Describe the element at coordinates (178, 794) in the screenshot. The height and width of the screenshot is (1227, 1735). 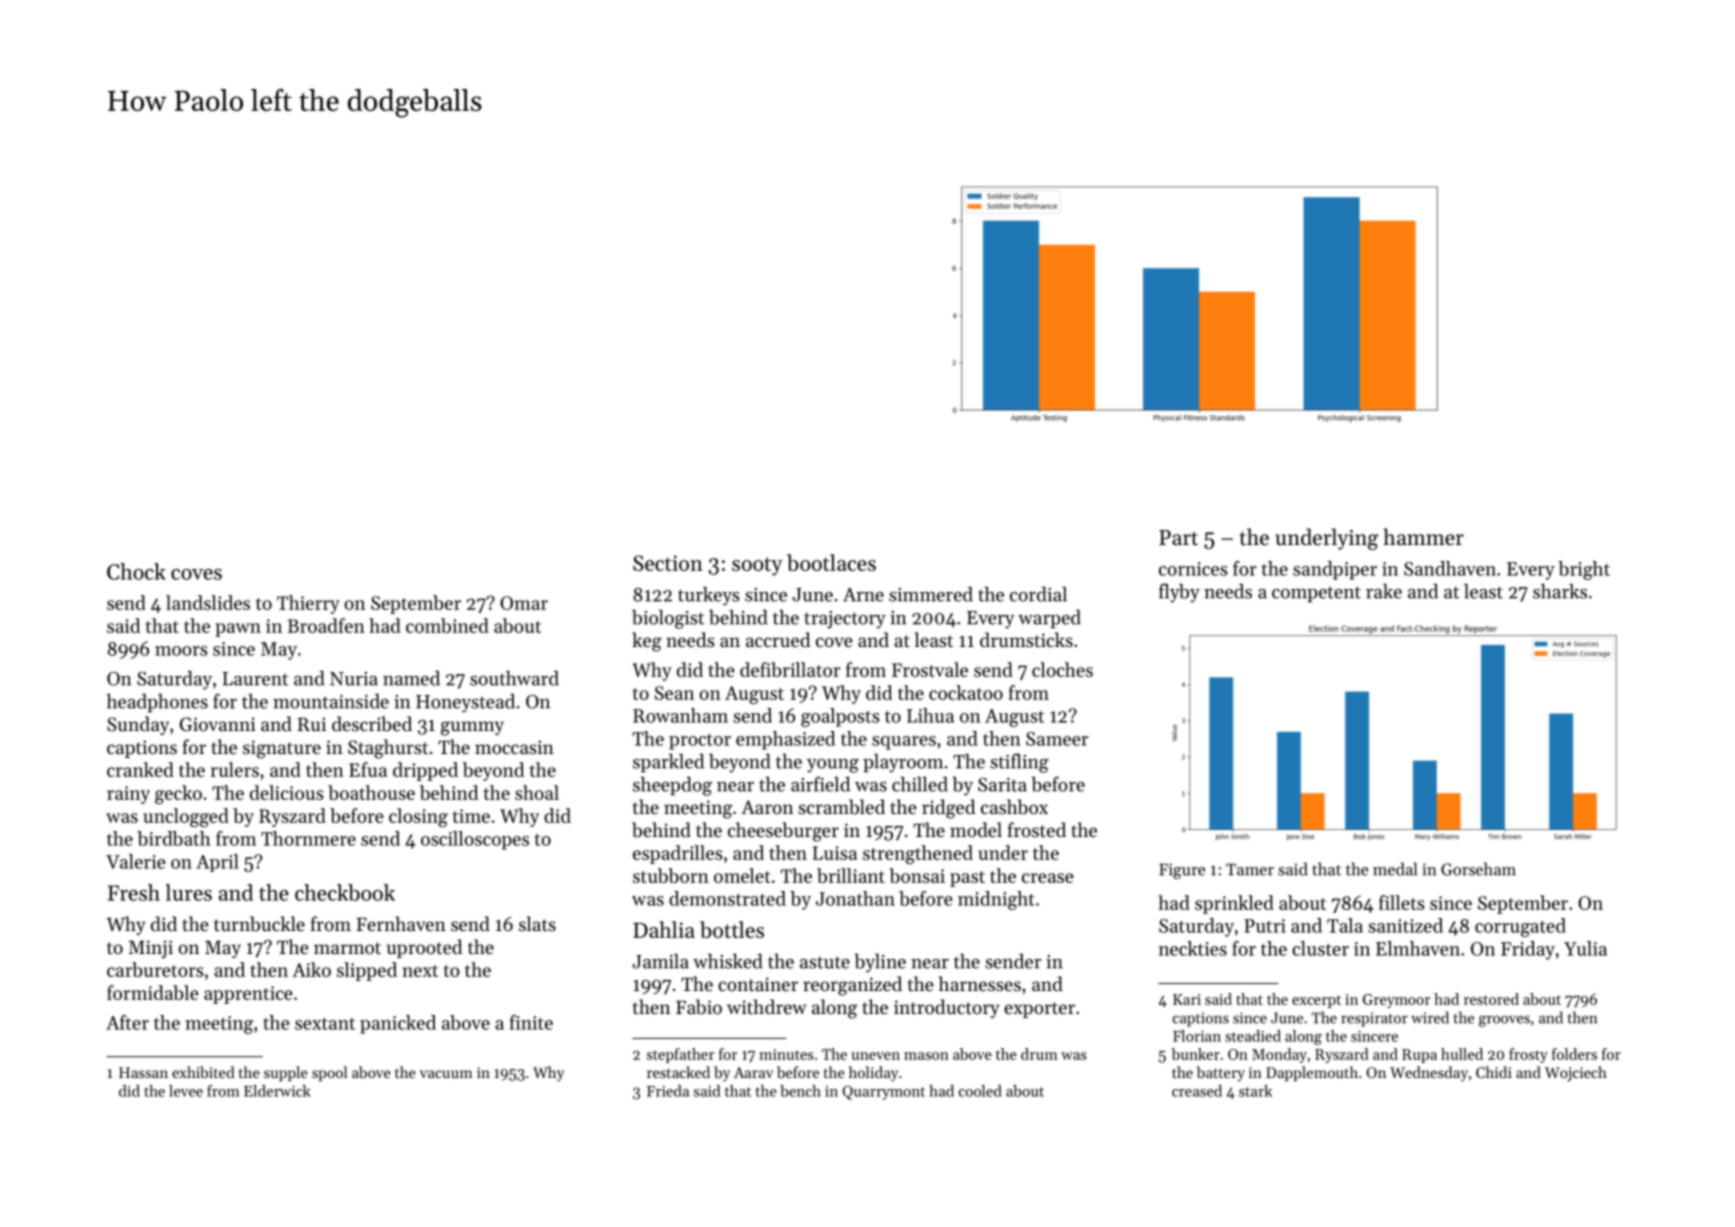
I see `gecko` at that location.
